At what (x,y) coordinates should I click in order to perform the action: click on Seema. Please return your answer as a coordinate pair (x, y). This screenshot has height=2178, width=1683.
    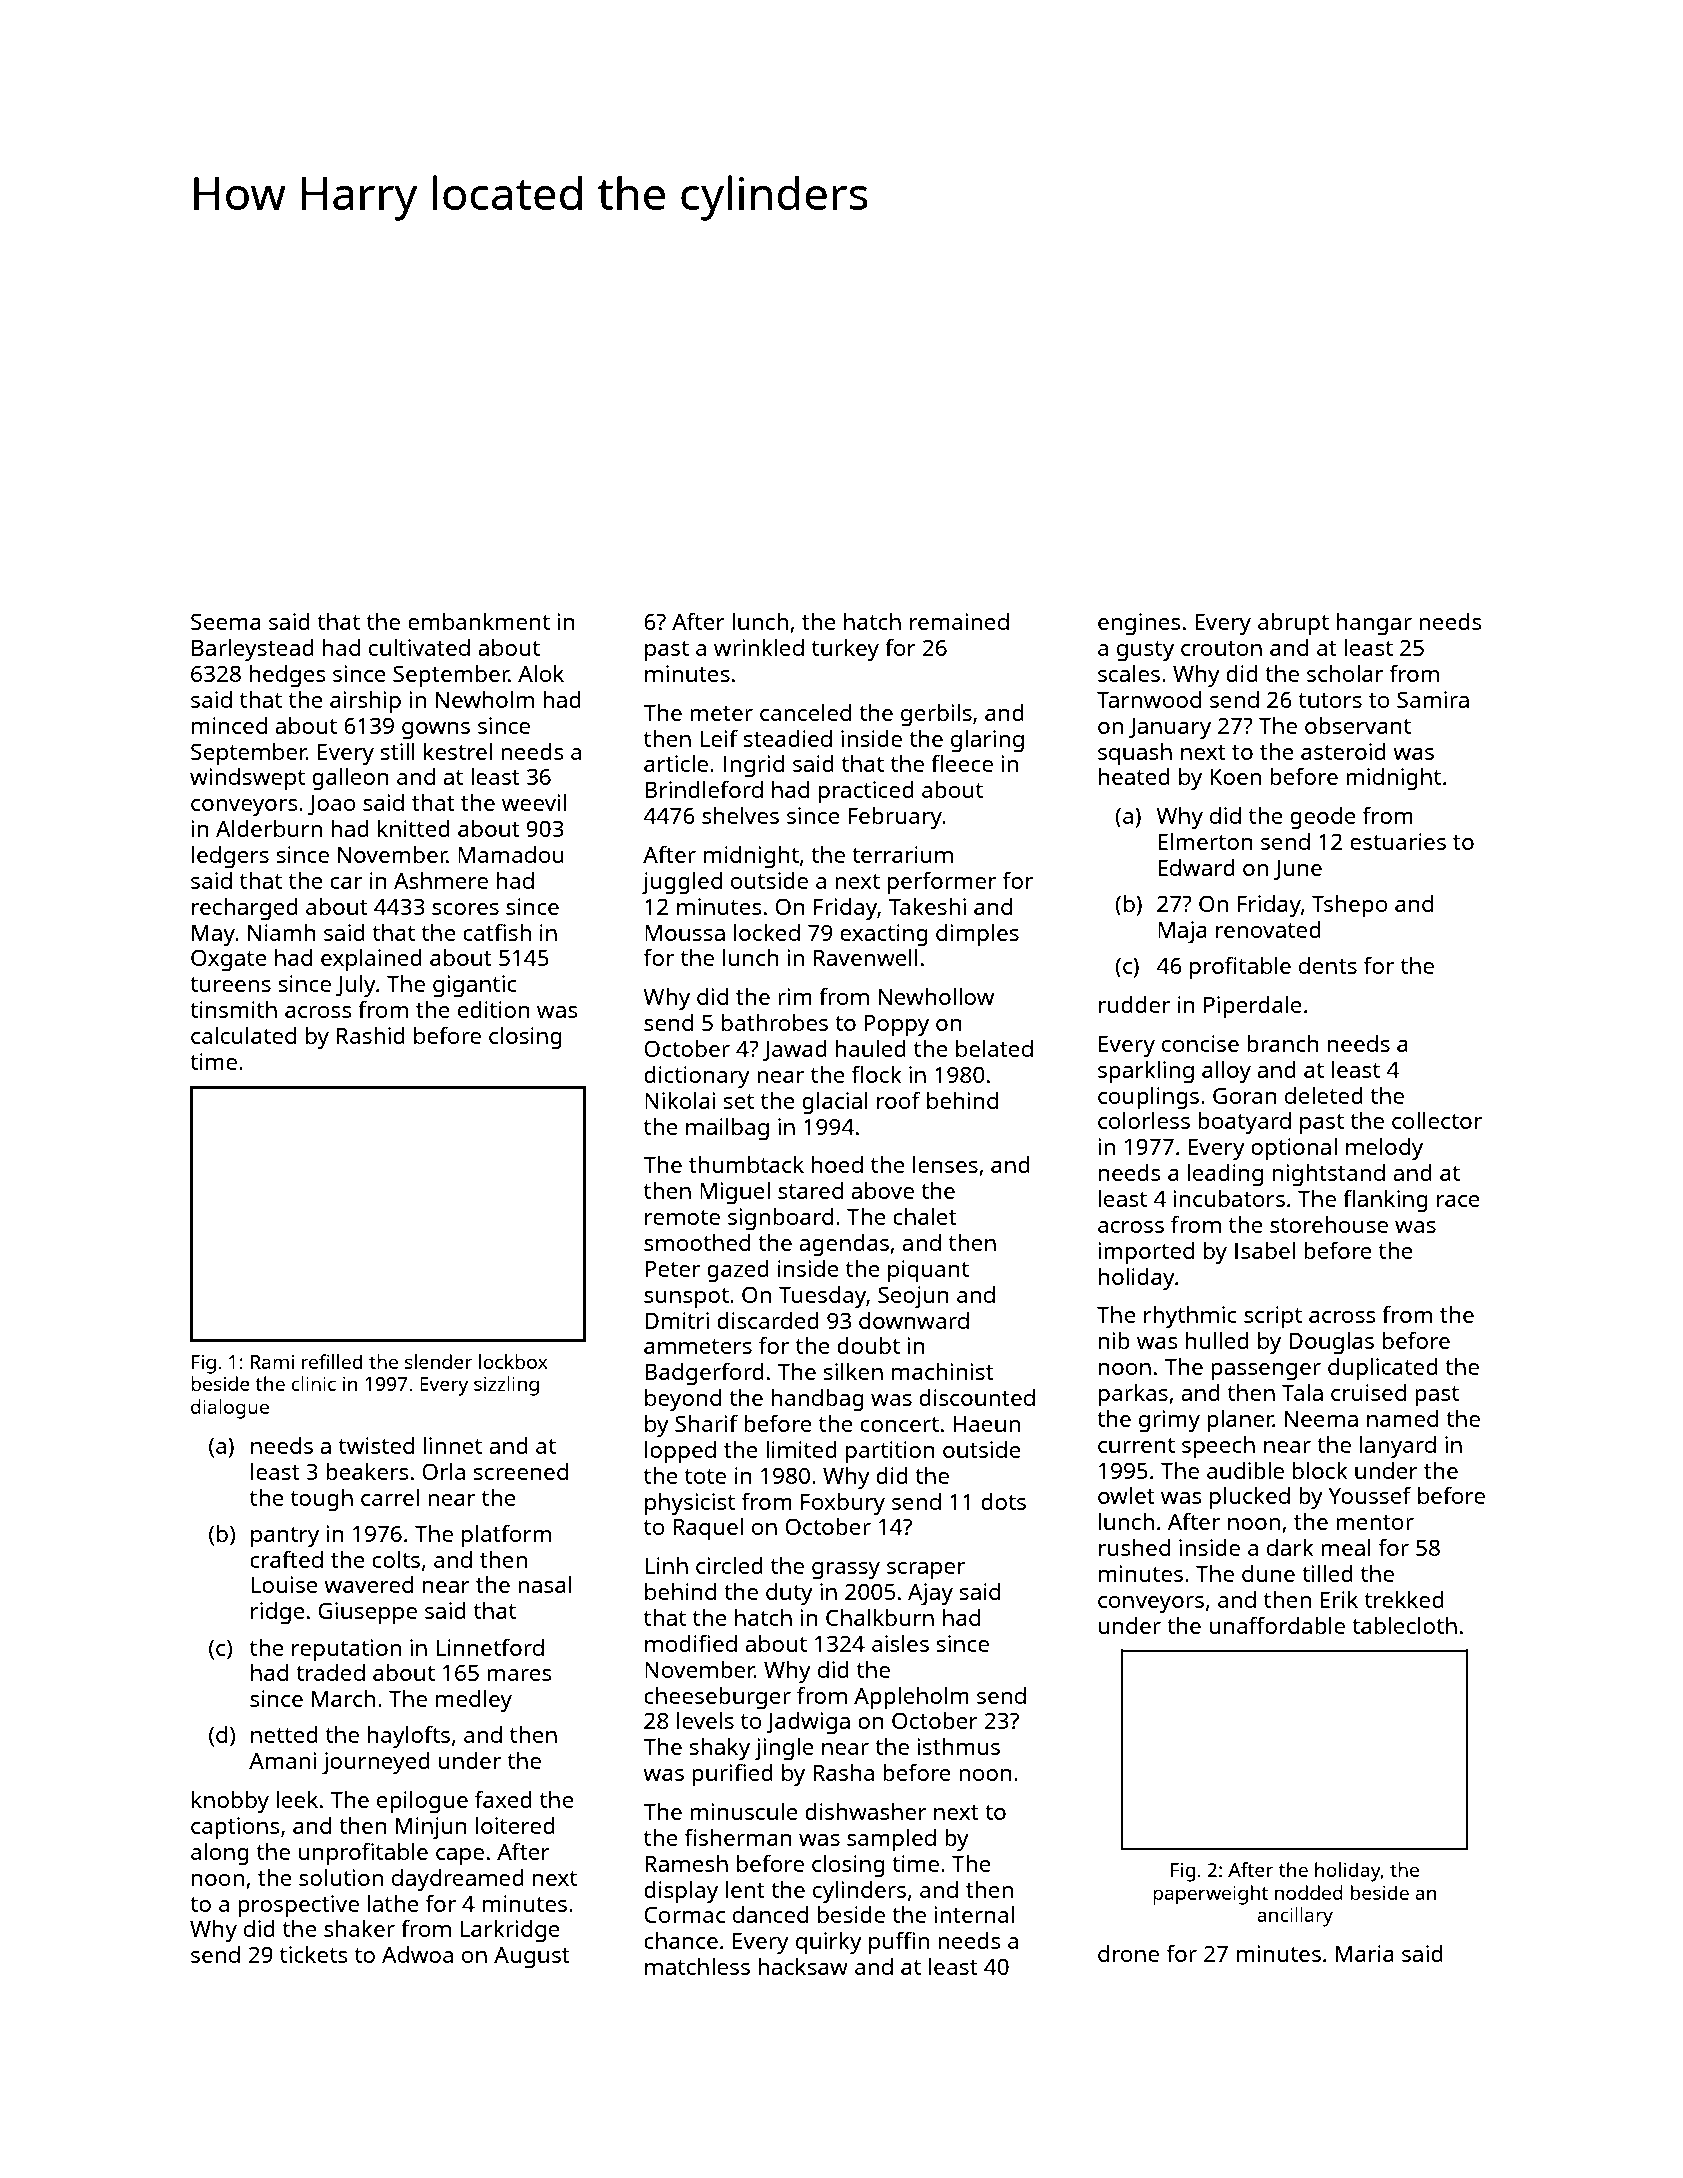
    Looking at the image, I should click on (226, 621).
